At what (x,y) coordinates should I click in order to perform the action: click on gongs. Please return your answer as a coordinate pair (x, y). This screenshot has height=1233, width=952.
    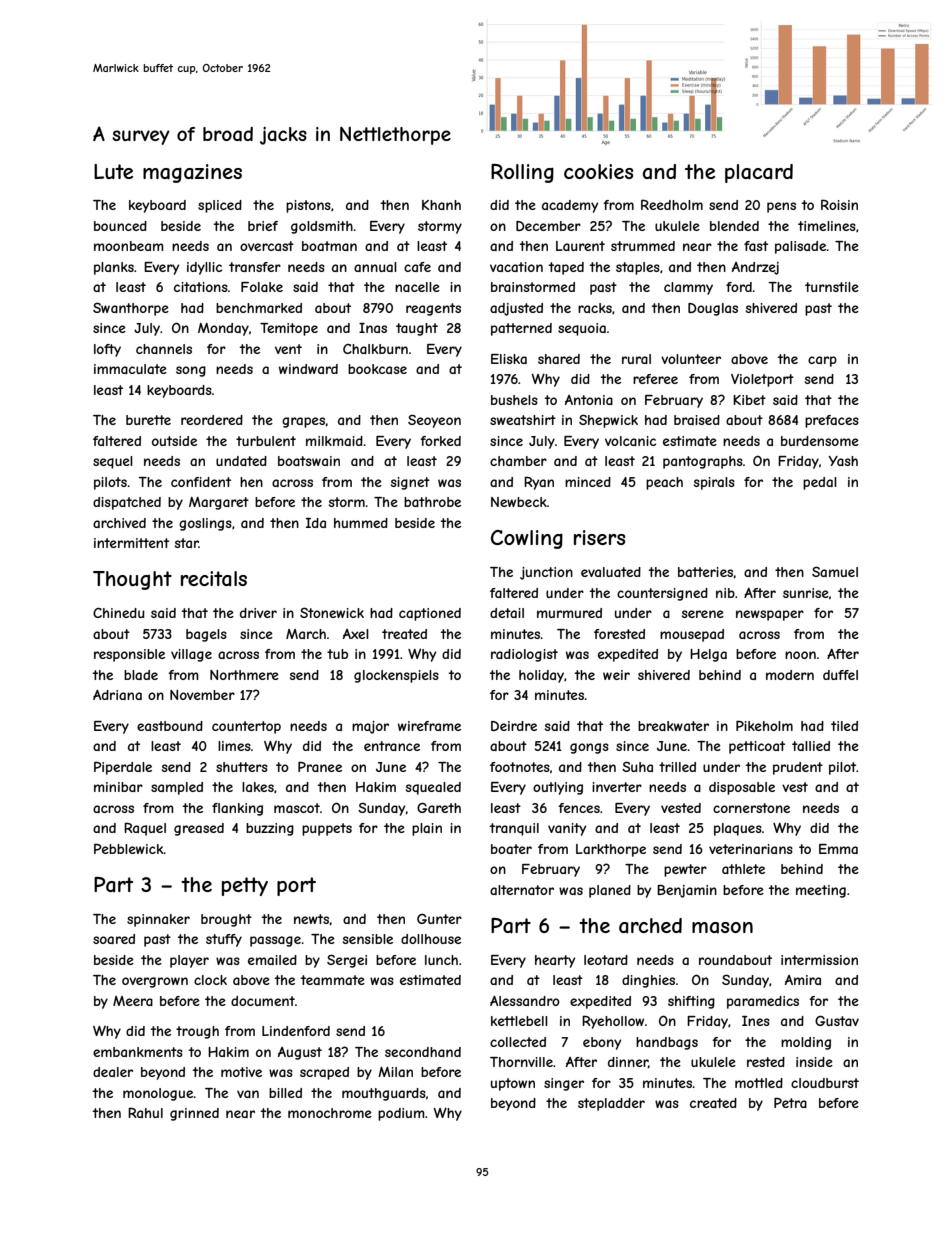
    Looking at the image, I should click on (589, 748).
